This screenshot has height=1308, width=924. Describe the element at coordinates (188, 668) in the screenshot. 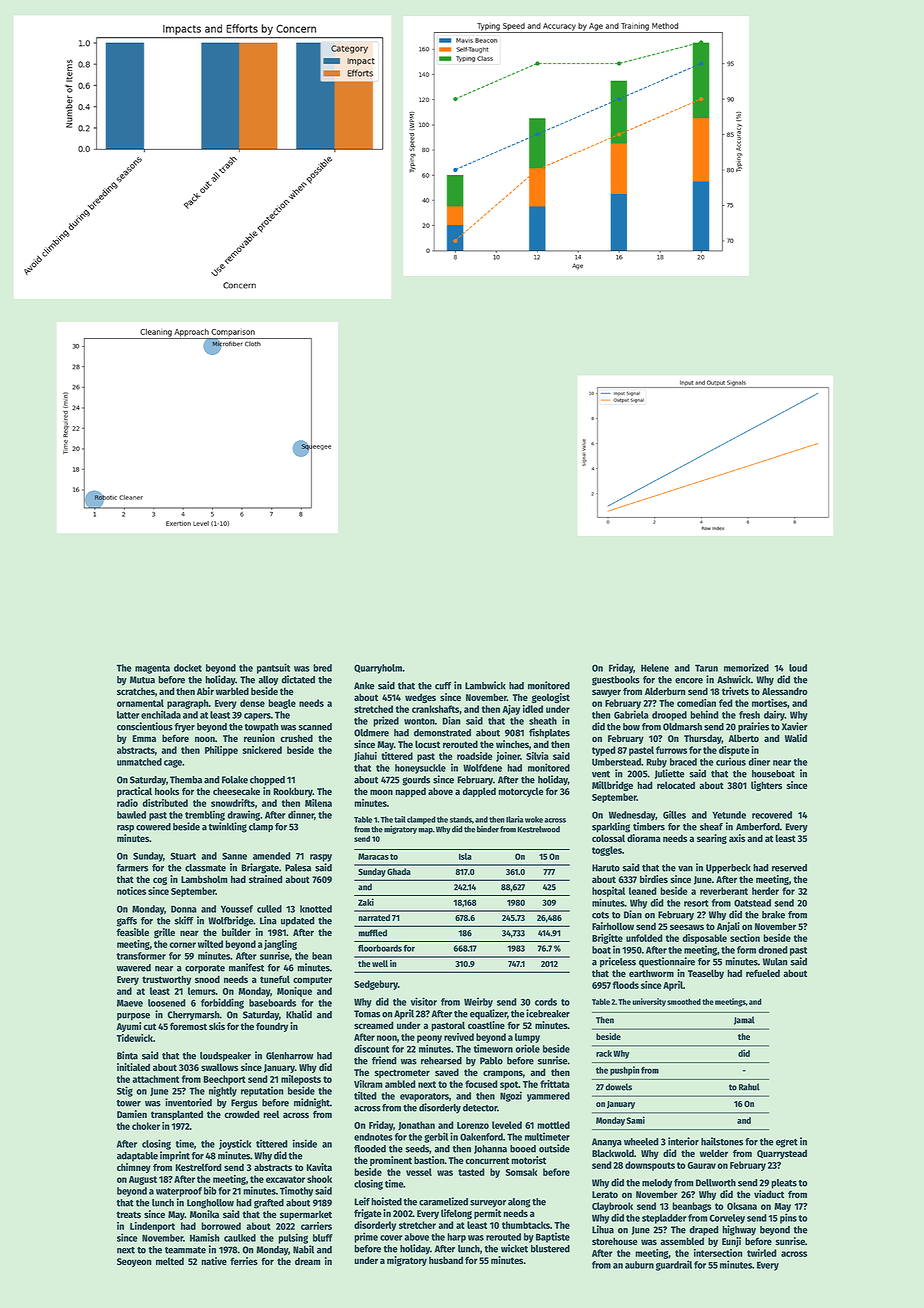

I see `docket` at that location.
